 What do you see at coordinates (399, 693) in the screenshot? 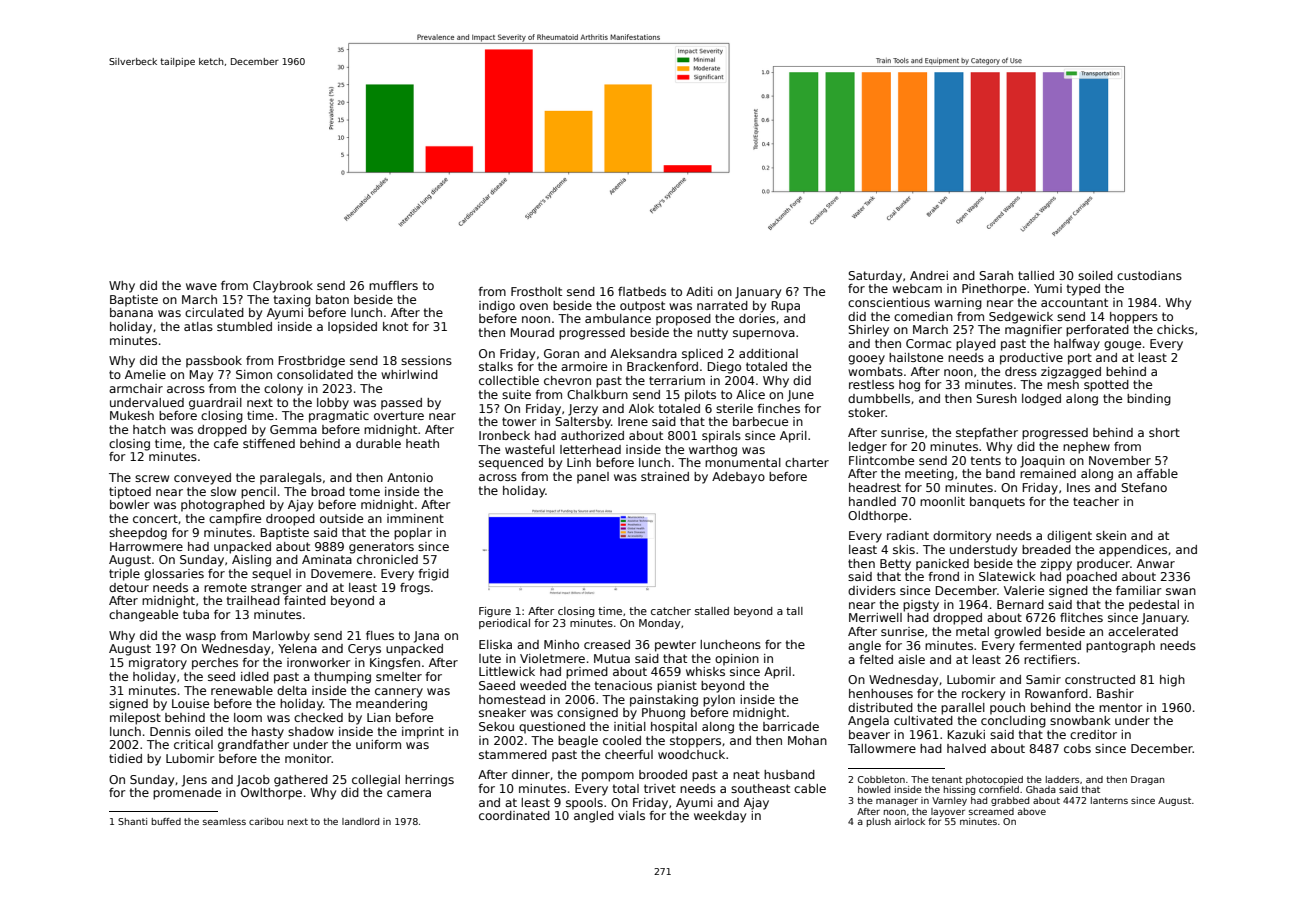
I see `cannery` at bounding box center [399, 693].
